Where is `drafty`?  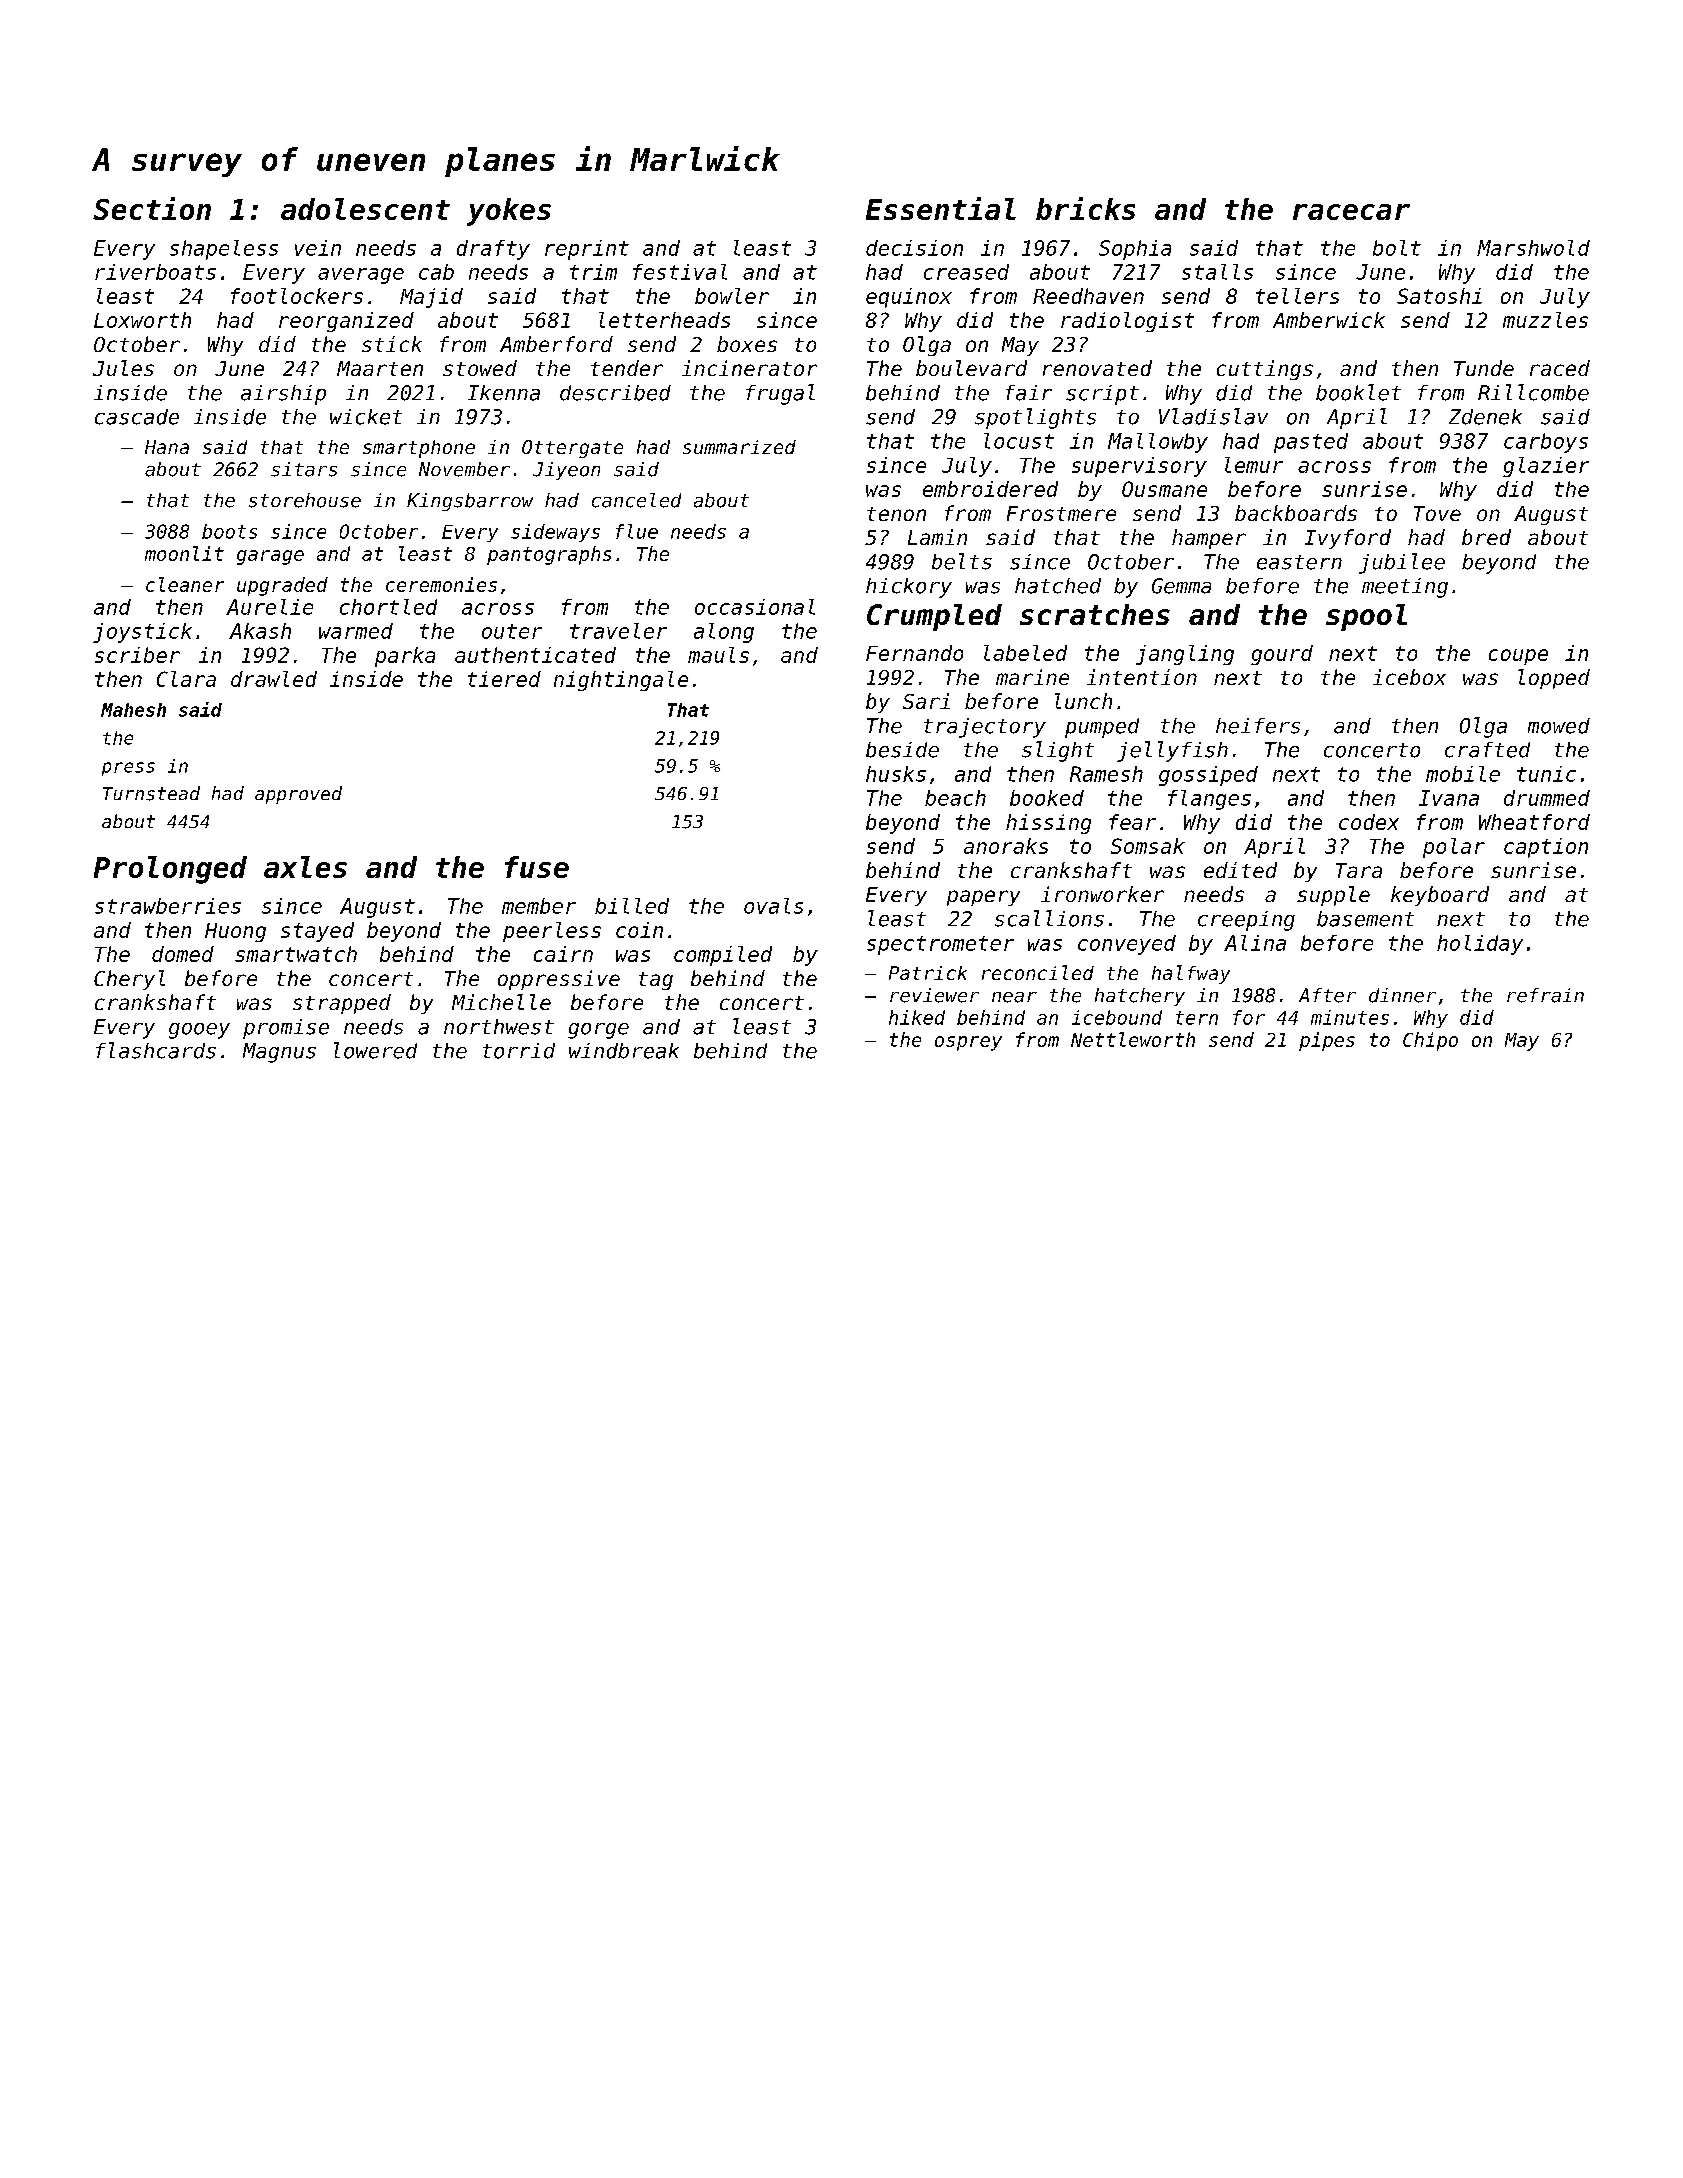 drafty is located at coordinates (493, 250).
